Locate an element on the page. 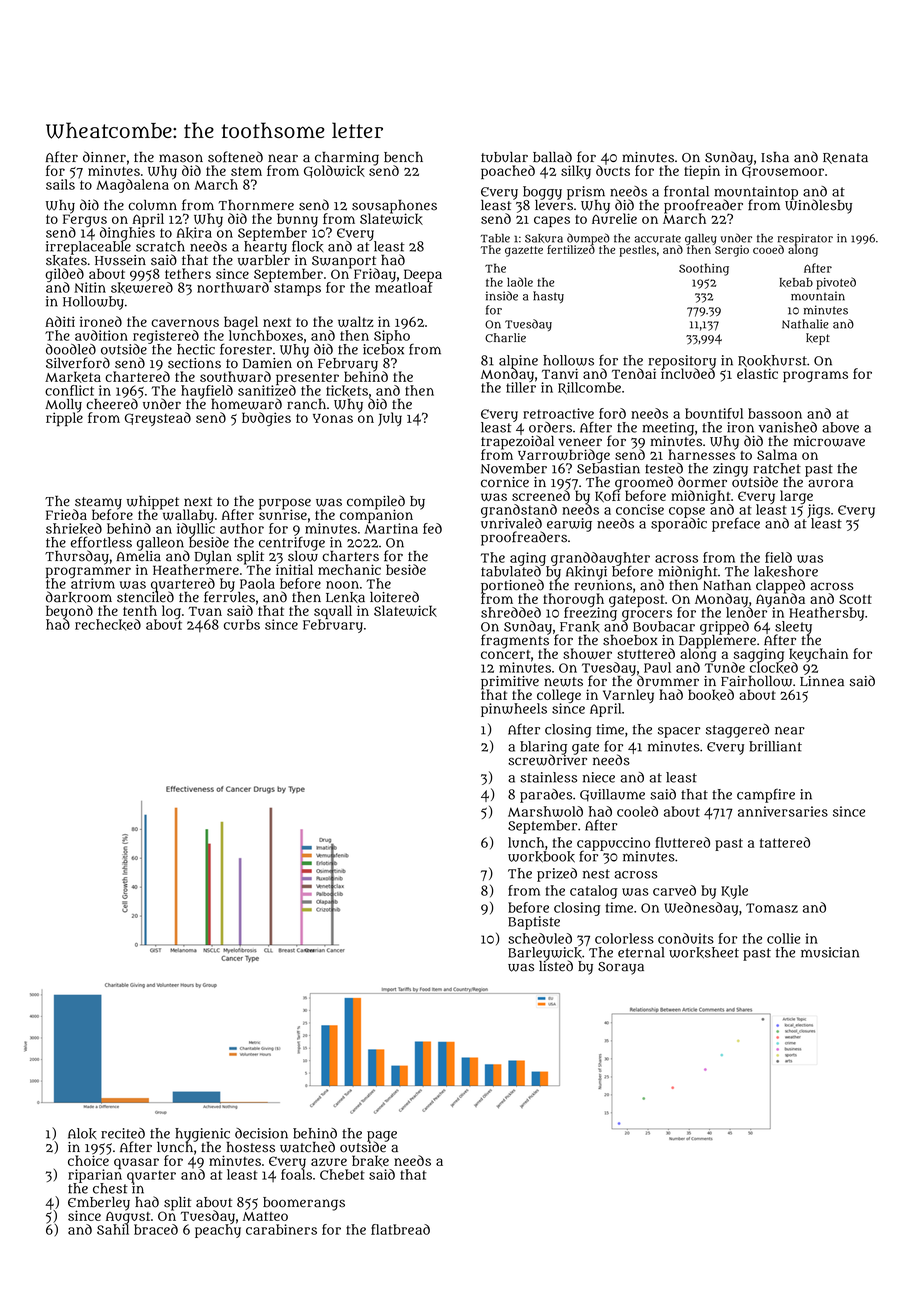 The image size is (924, 1308). Kyle is located at coordinates (734, 892).
